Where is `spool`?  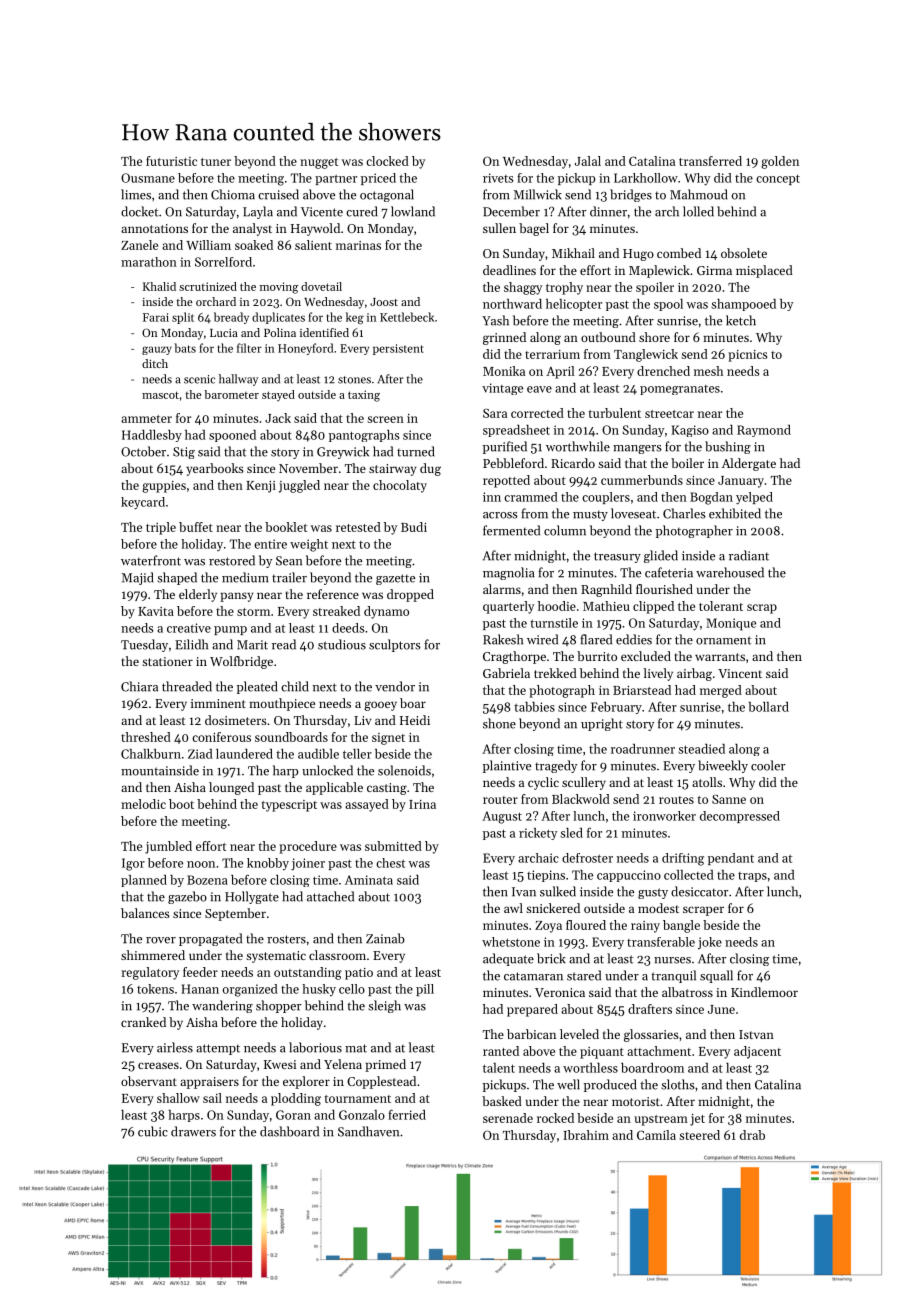
spool is located at coordinates (668, 305).
